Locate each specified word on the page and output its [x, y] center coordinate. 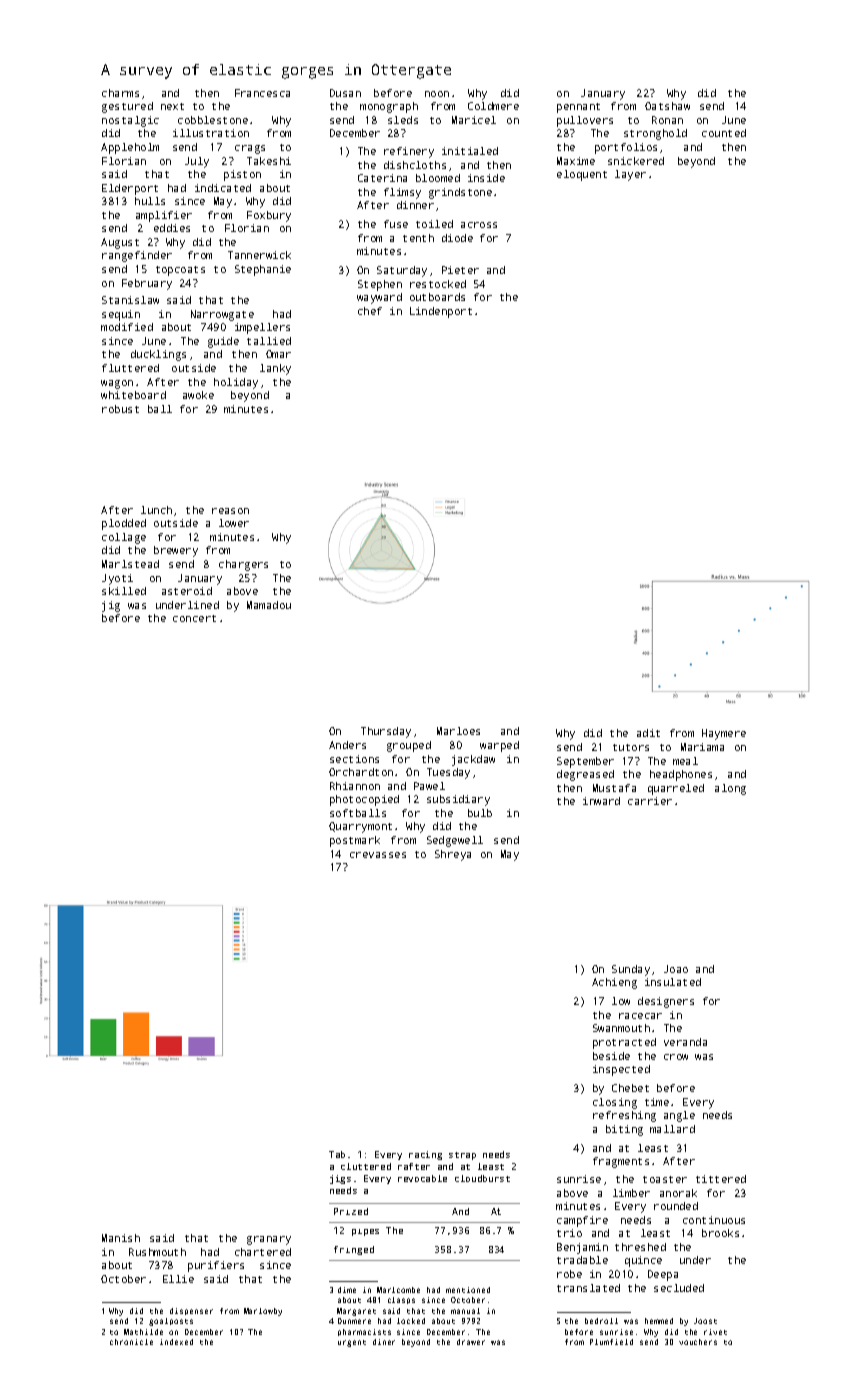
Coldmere [493, 106]
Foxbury [269, 216]
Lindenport [441, 312]
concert [194, 618]
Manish [121, 1238]
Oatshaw [667, 106]
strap [462, 1156]
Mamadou [269, 605]
